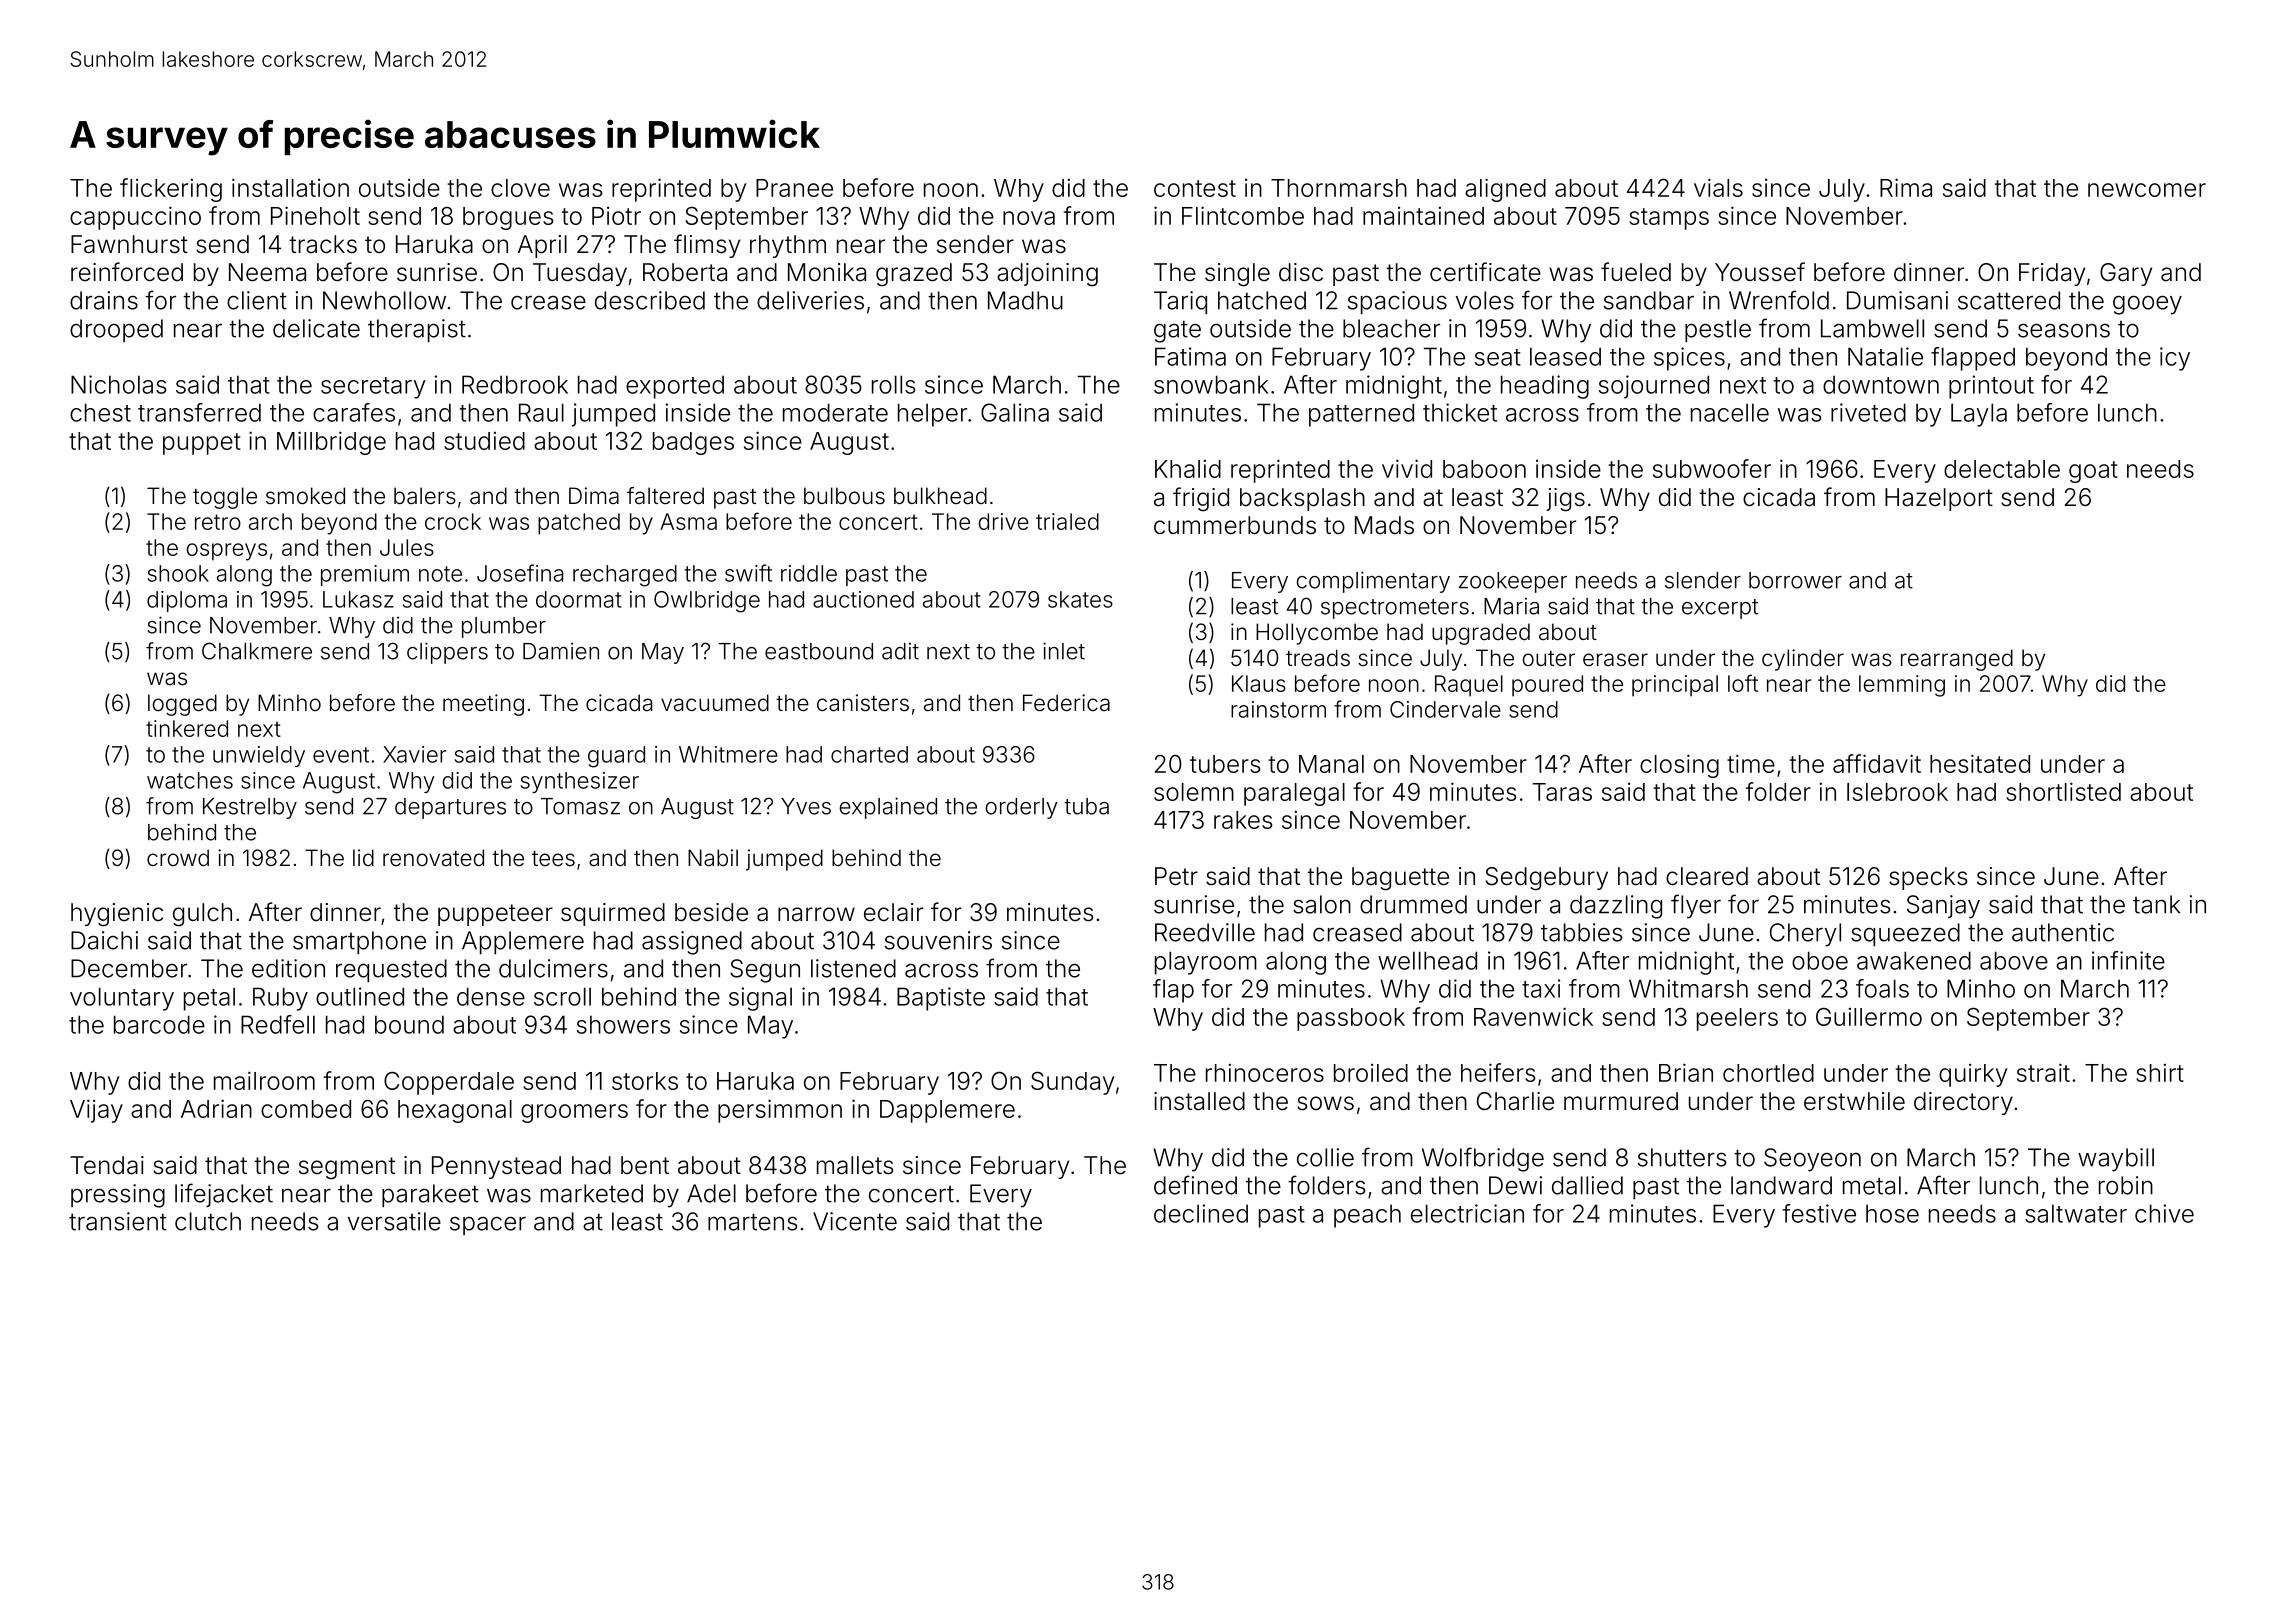  What do you see at coordinates (171, 190) in the page?
I see `flickering` at bounding box center [171, 190].
